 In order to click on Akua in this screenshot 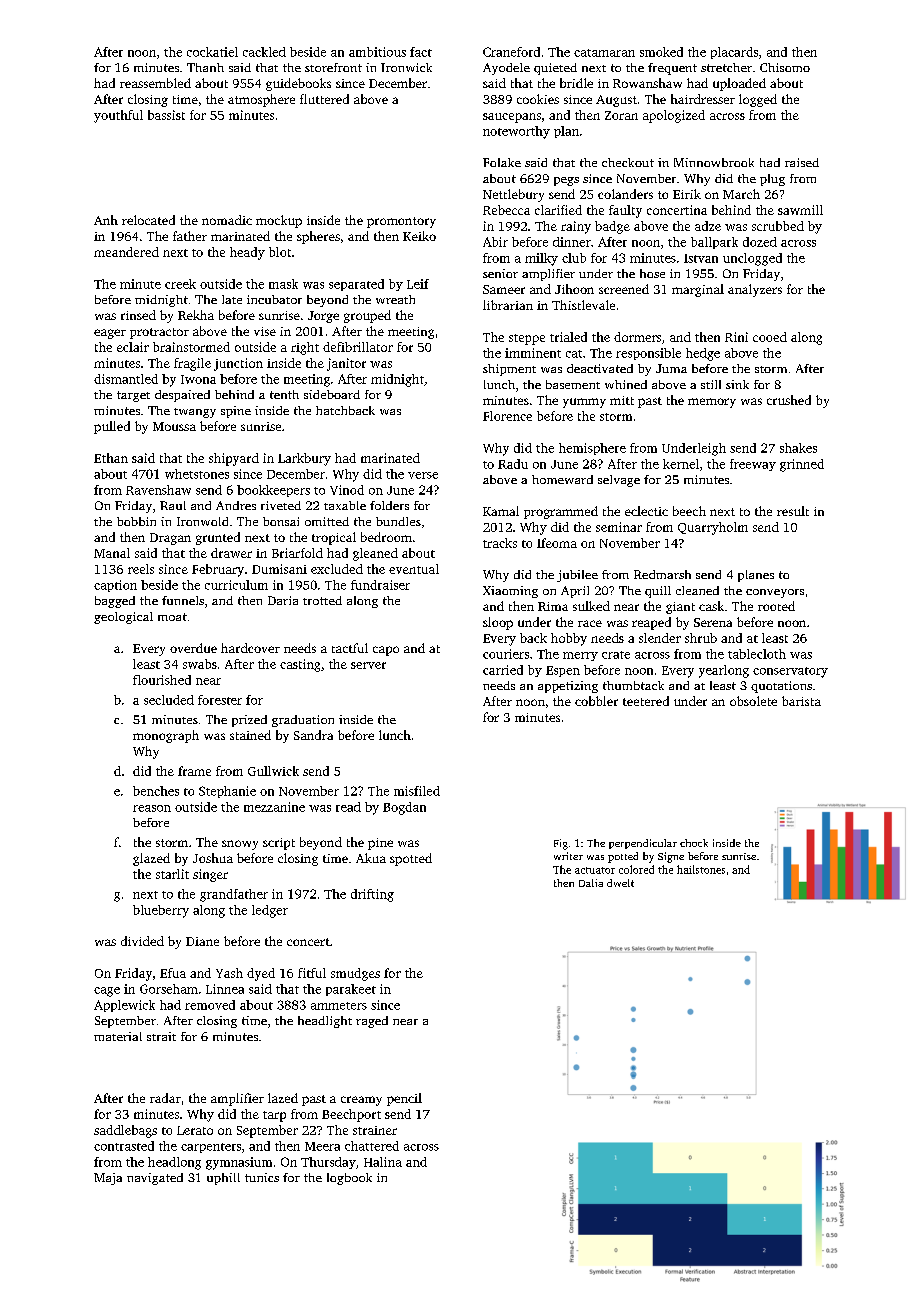, I will do `click(371, 858)`.
